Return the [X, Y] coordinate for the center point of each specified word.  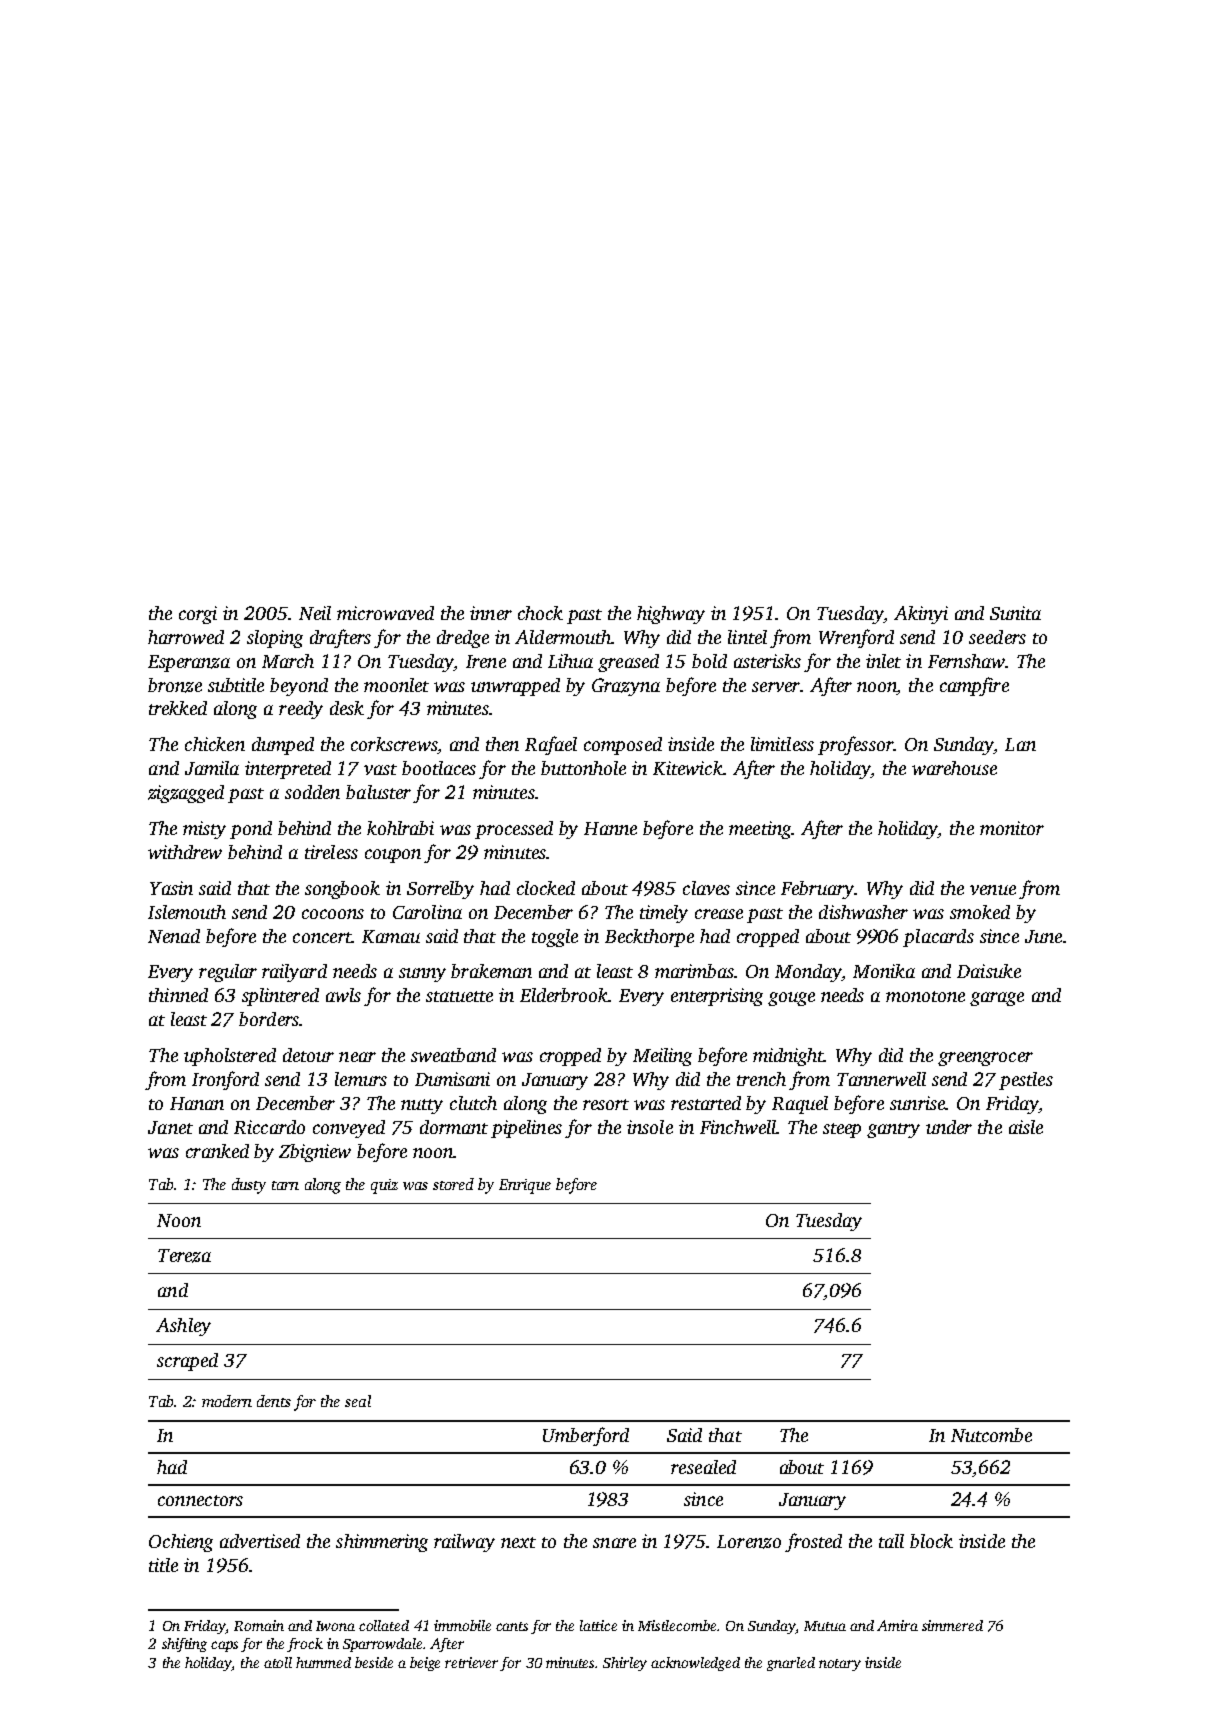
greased [628, 663]
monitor [1012, 828]
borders [269, 1019]
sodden [312, 792]
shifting [184, 1645]
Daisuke [989, 971]
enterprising [717, 997]
